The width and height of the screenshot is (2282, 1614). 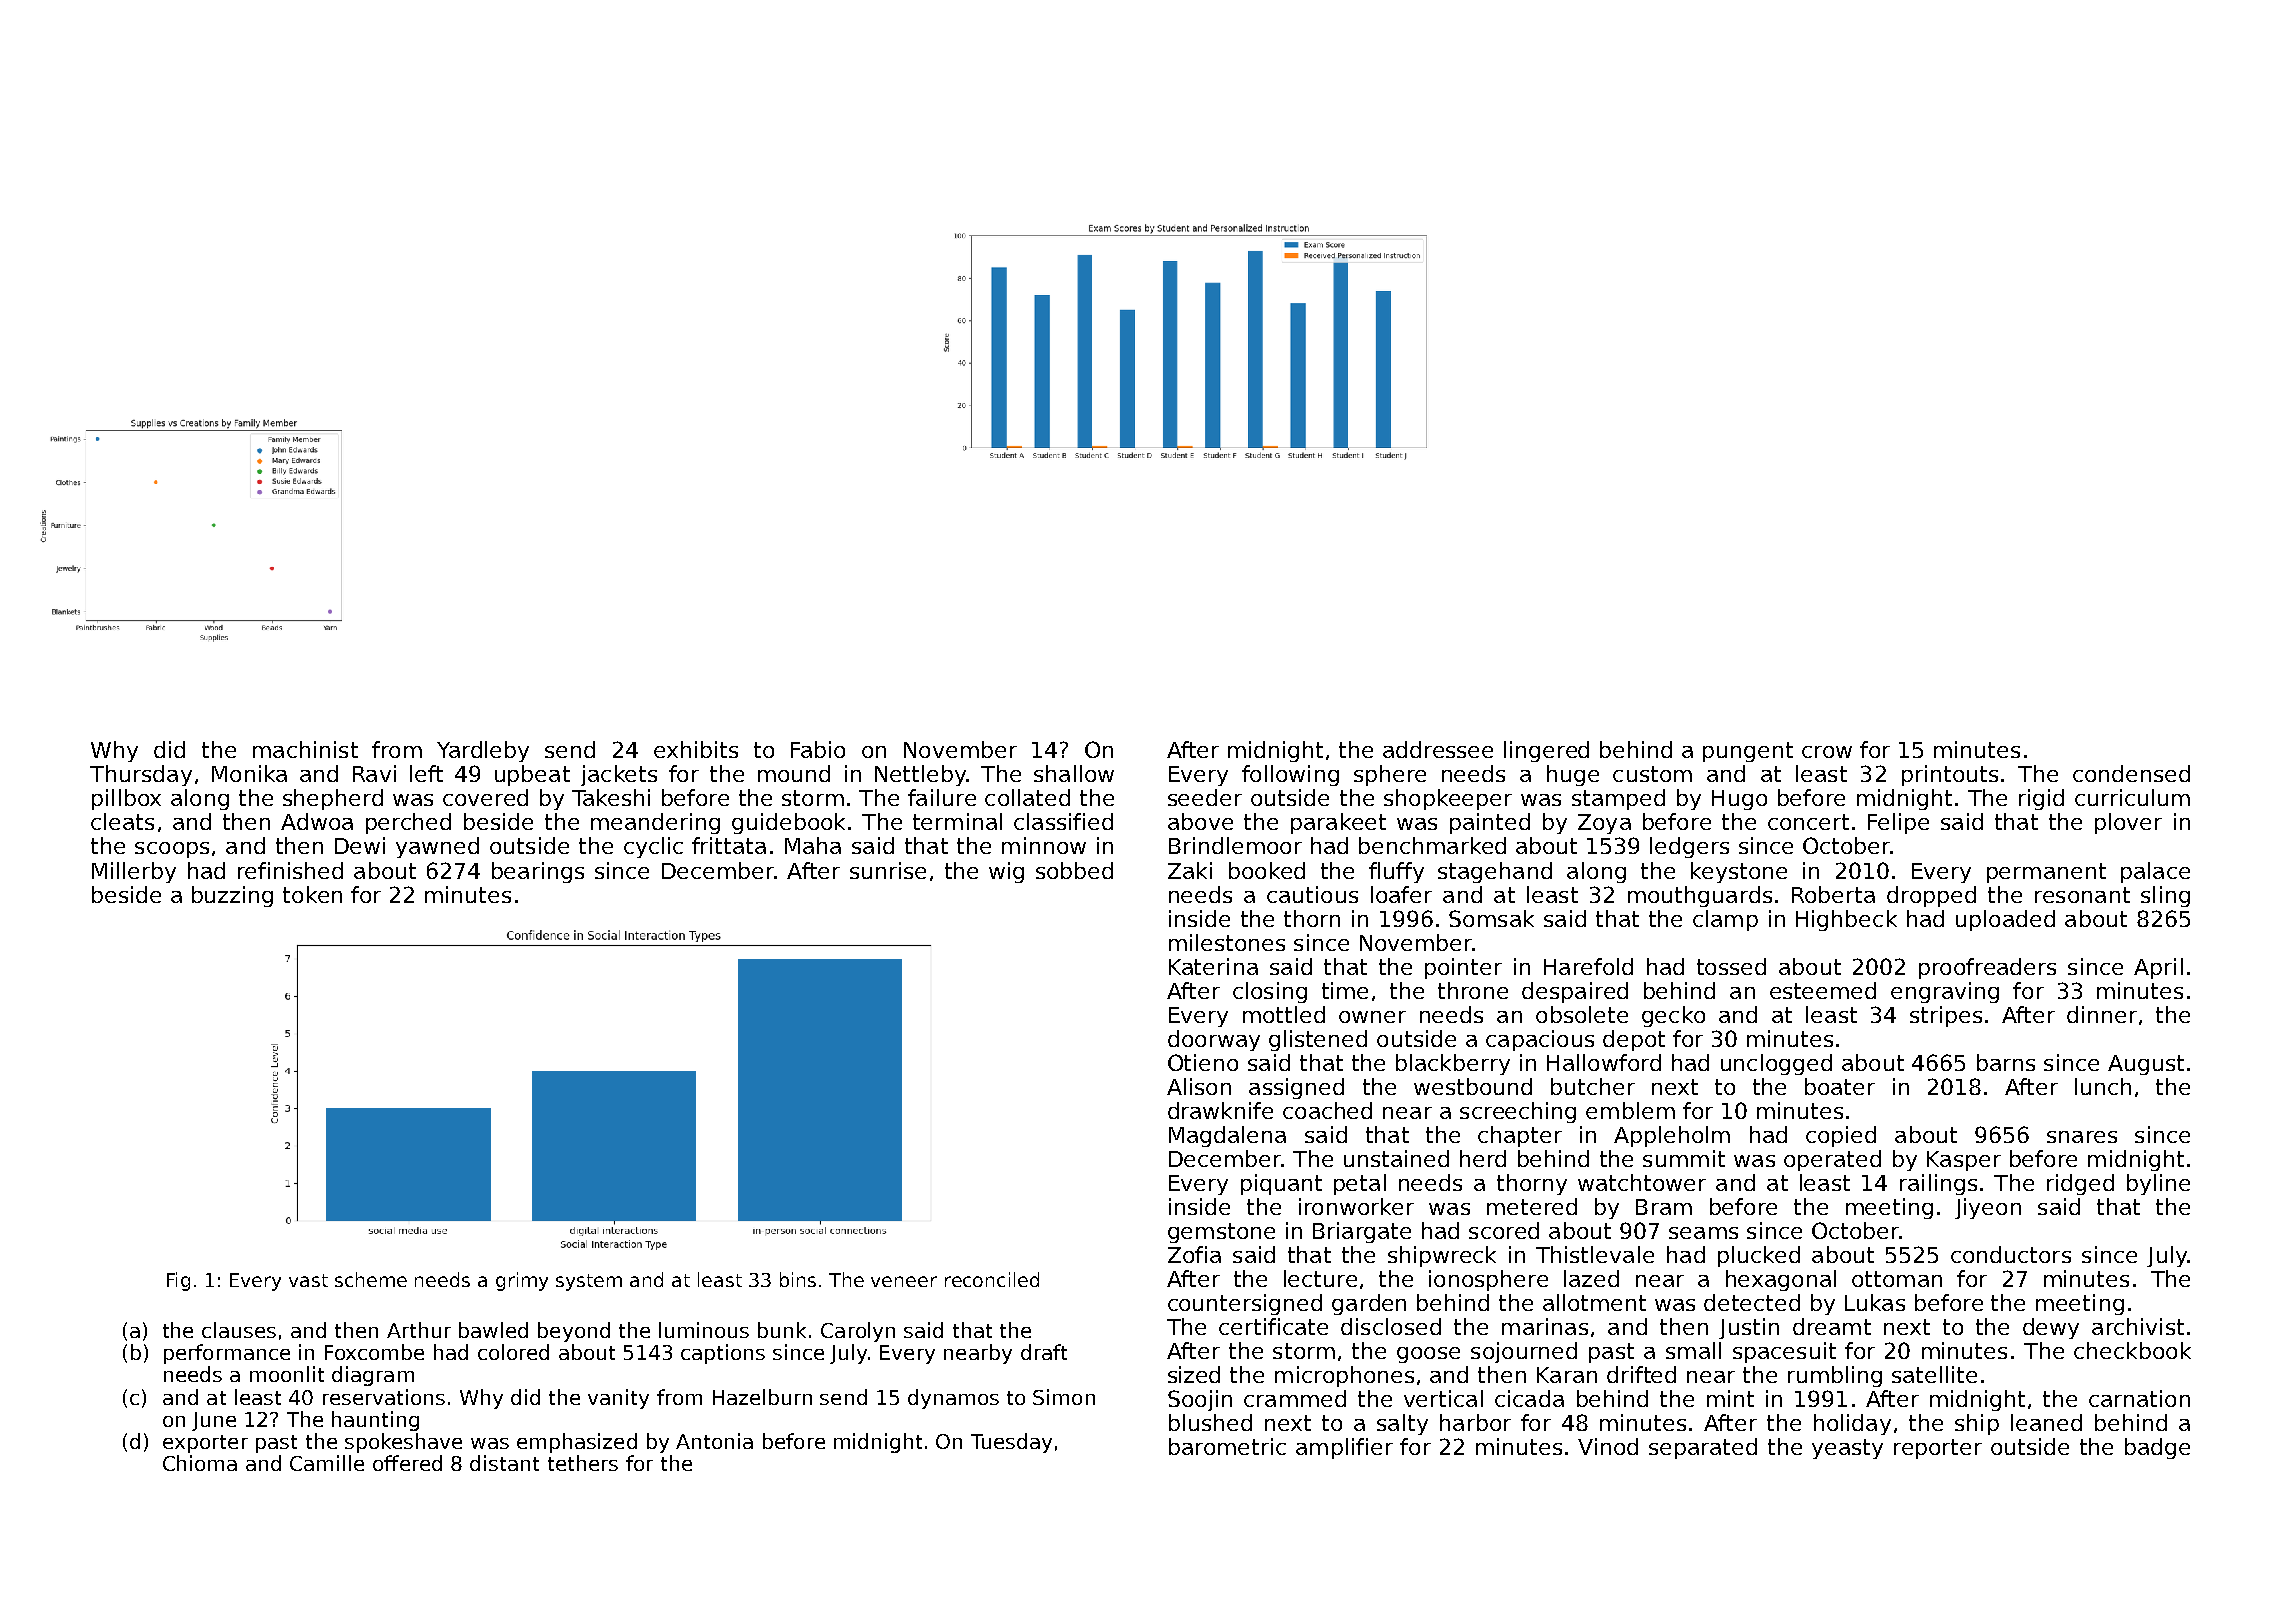 I want to click on uploaded, so click(x=2005, y=920).
